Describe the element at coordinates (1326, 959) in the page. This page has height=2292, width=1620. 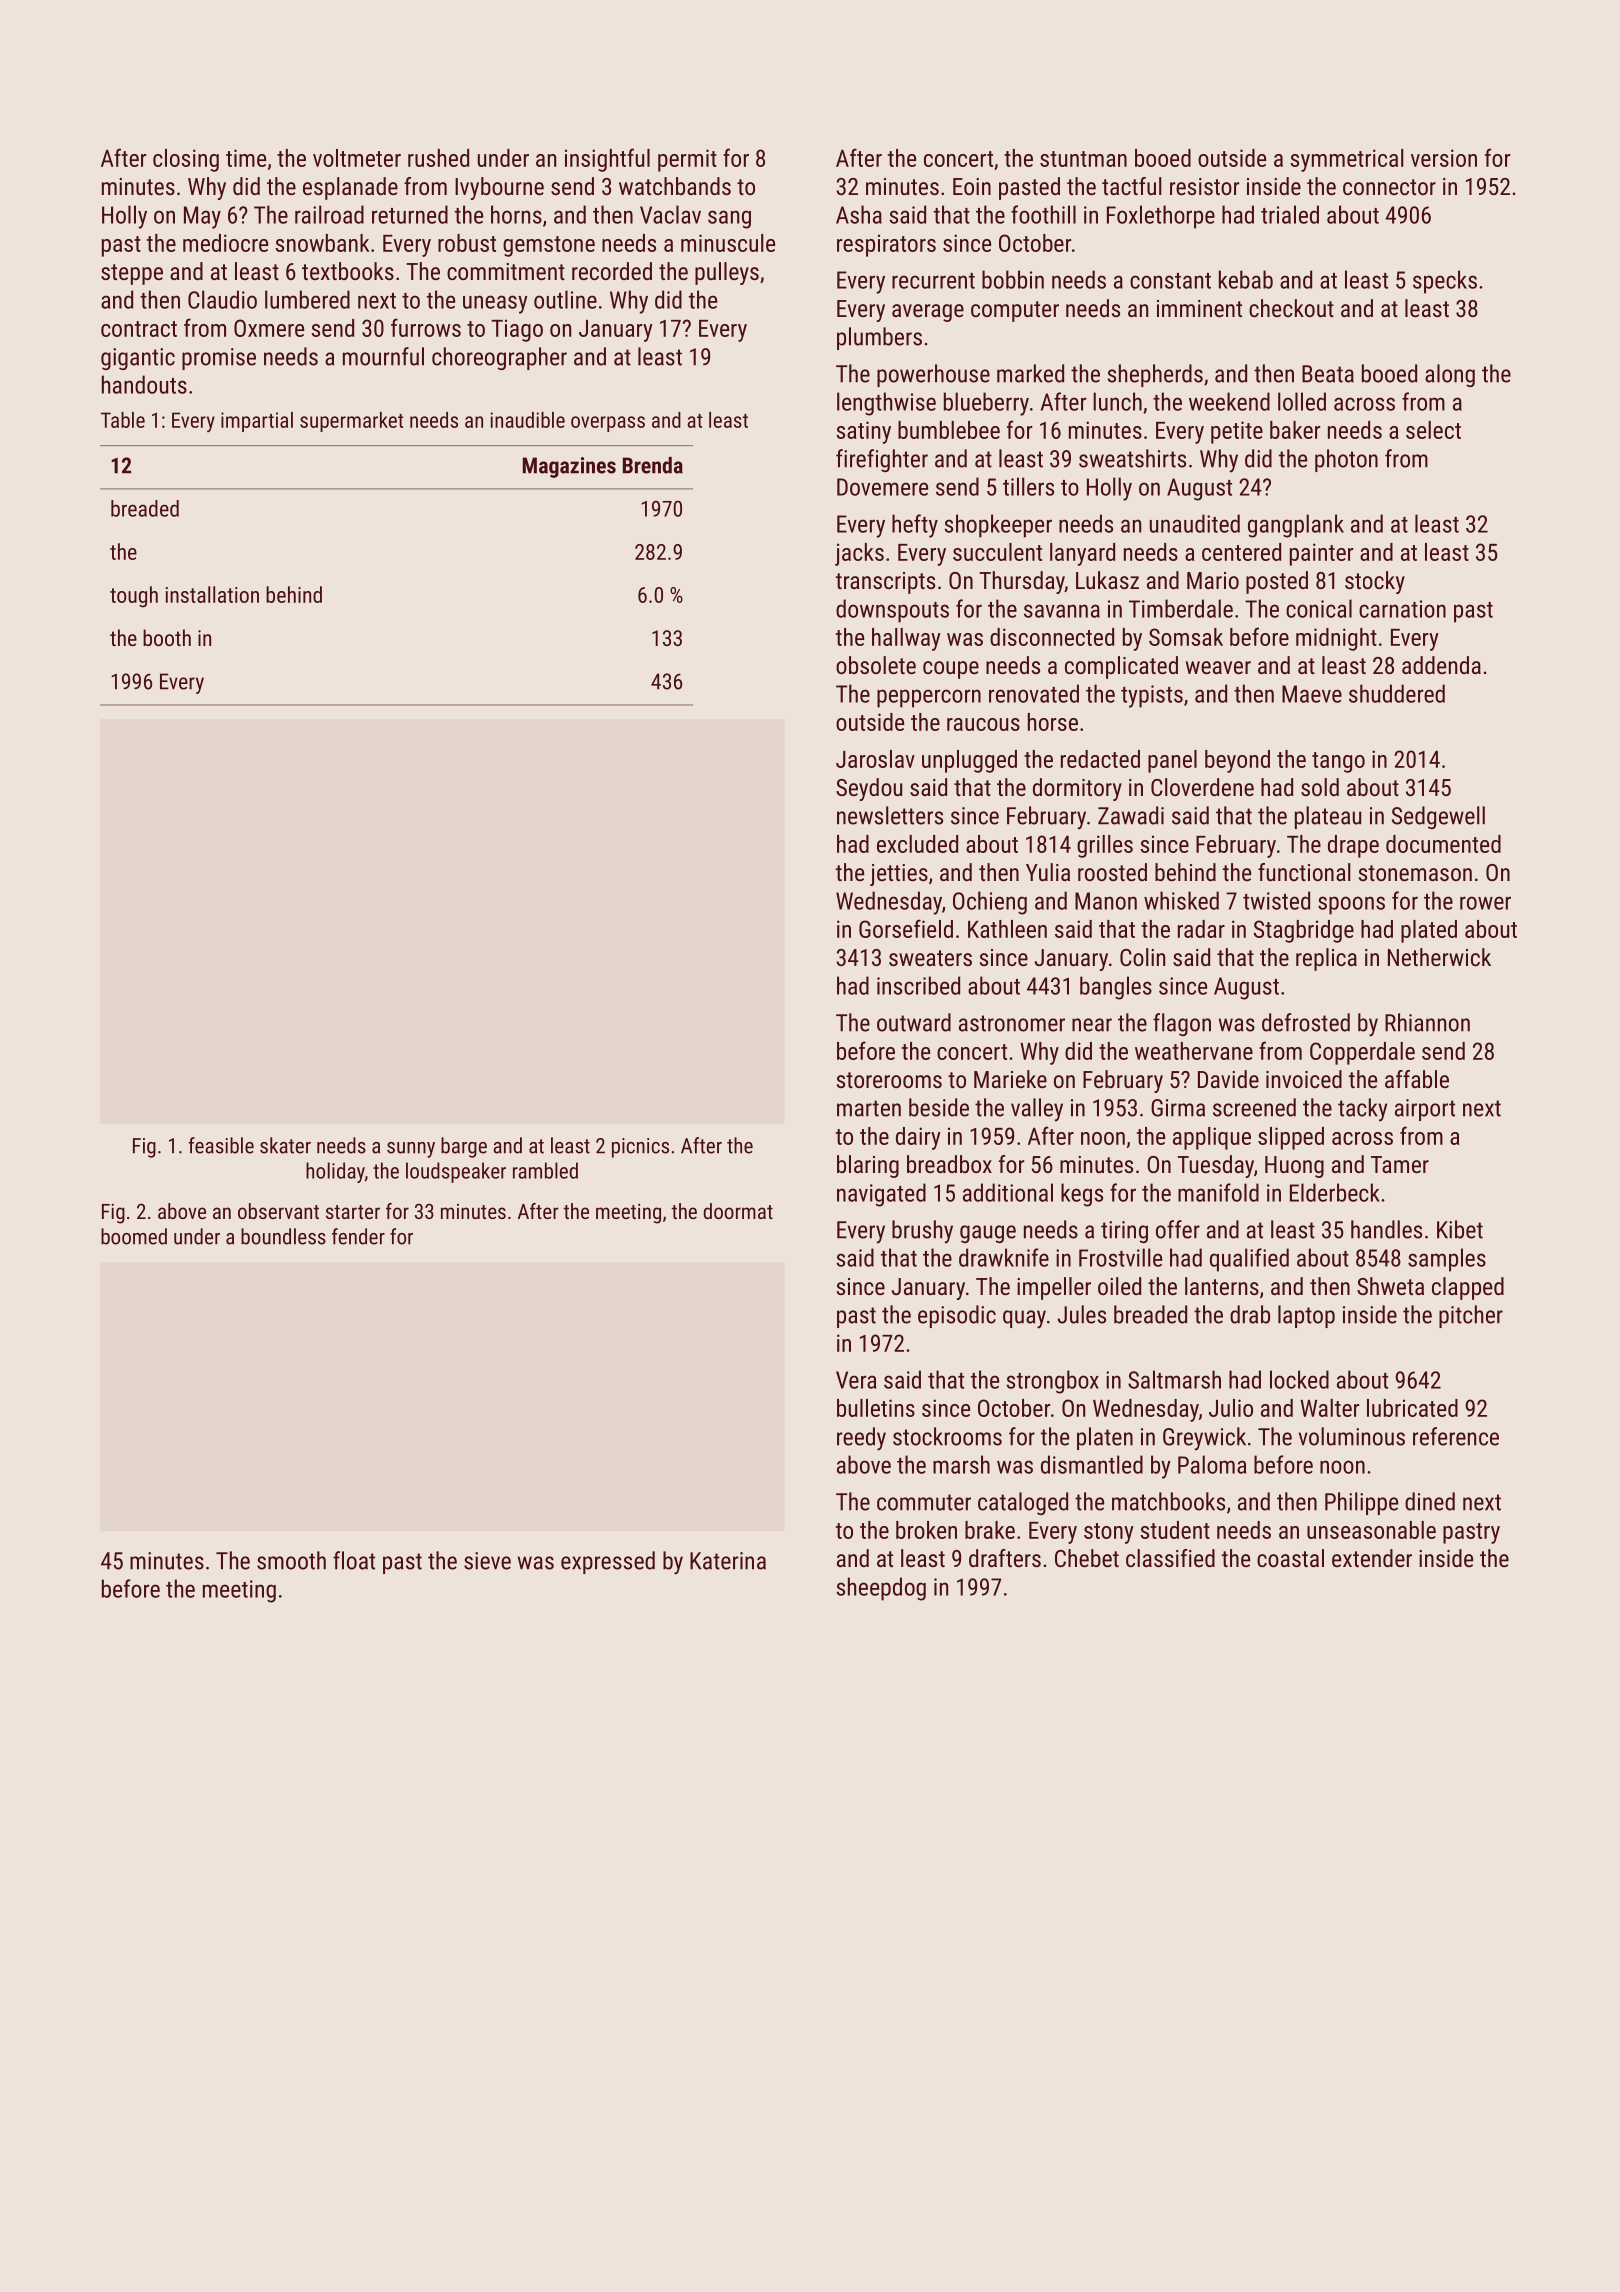
I see `replica` at that location.
